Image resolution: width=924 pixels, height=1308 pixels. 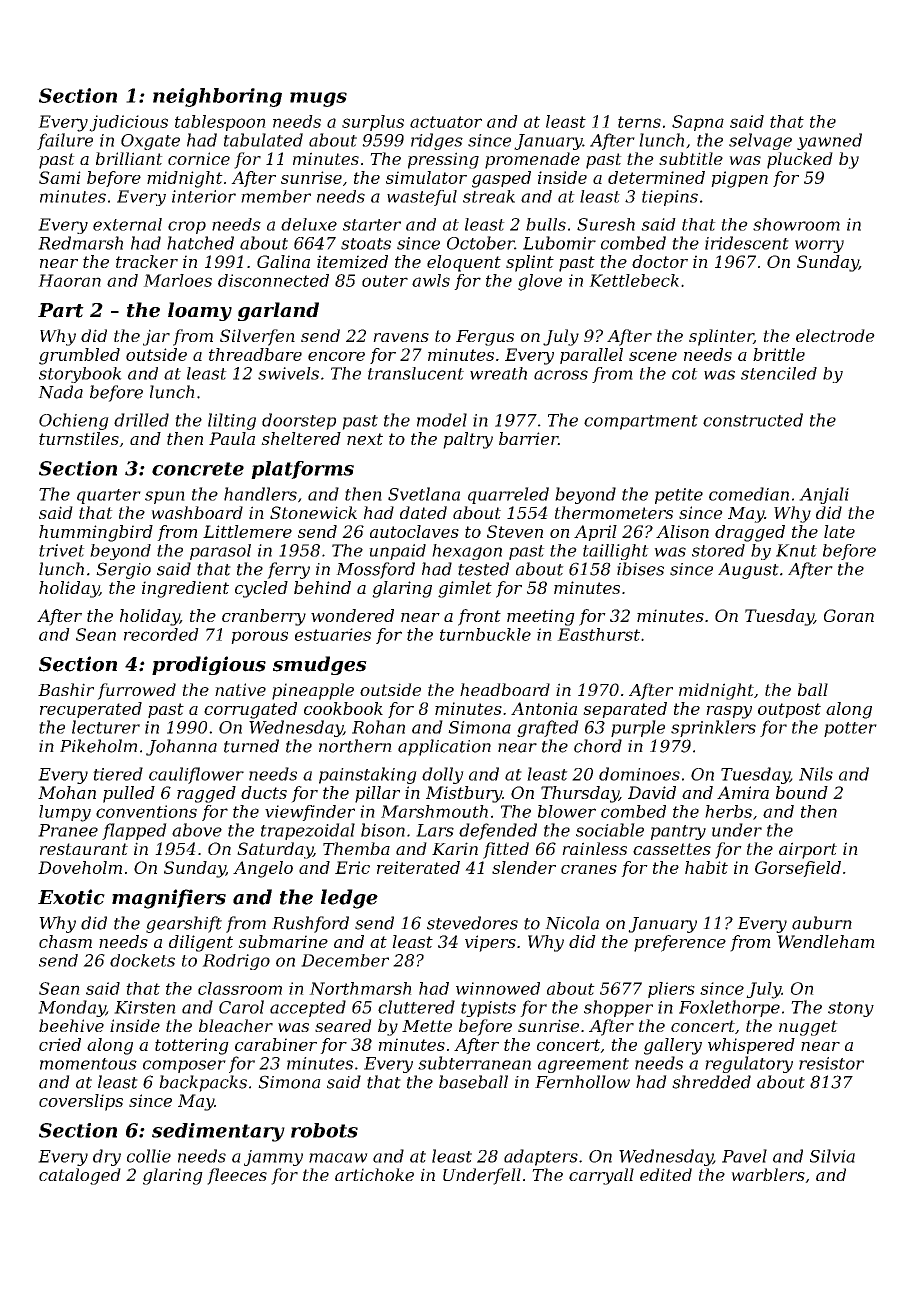 I want to click on herbs, so click(x=728, y=811).
